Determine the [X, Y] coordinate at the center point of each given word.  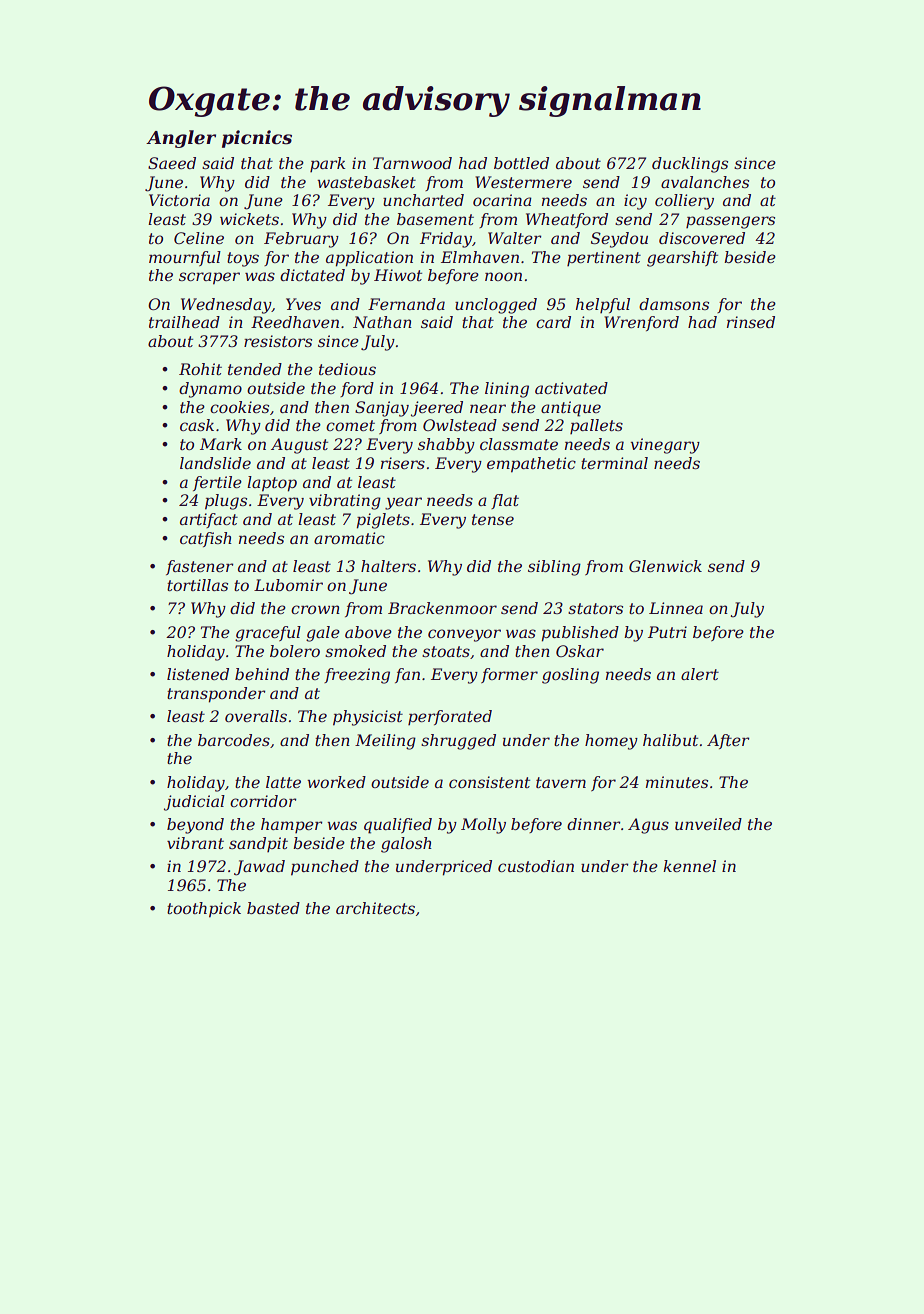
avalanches [705, 182]
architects [375, 908]
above [368, 632]
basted [273, 908]
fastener [199, 567]
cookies [239, 407]
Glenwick [665, 566]
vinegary [665, 446]
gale [323, 634]
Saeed [172, 163]
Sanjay [382, 409]
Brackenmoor [442, 608]
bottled [521, 163]
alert [700, 674]
